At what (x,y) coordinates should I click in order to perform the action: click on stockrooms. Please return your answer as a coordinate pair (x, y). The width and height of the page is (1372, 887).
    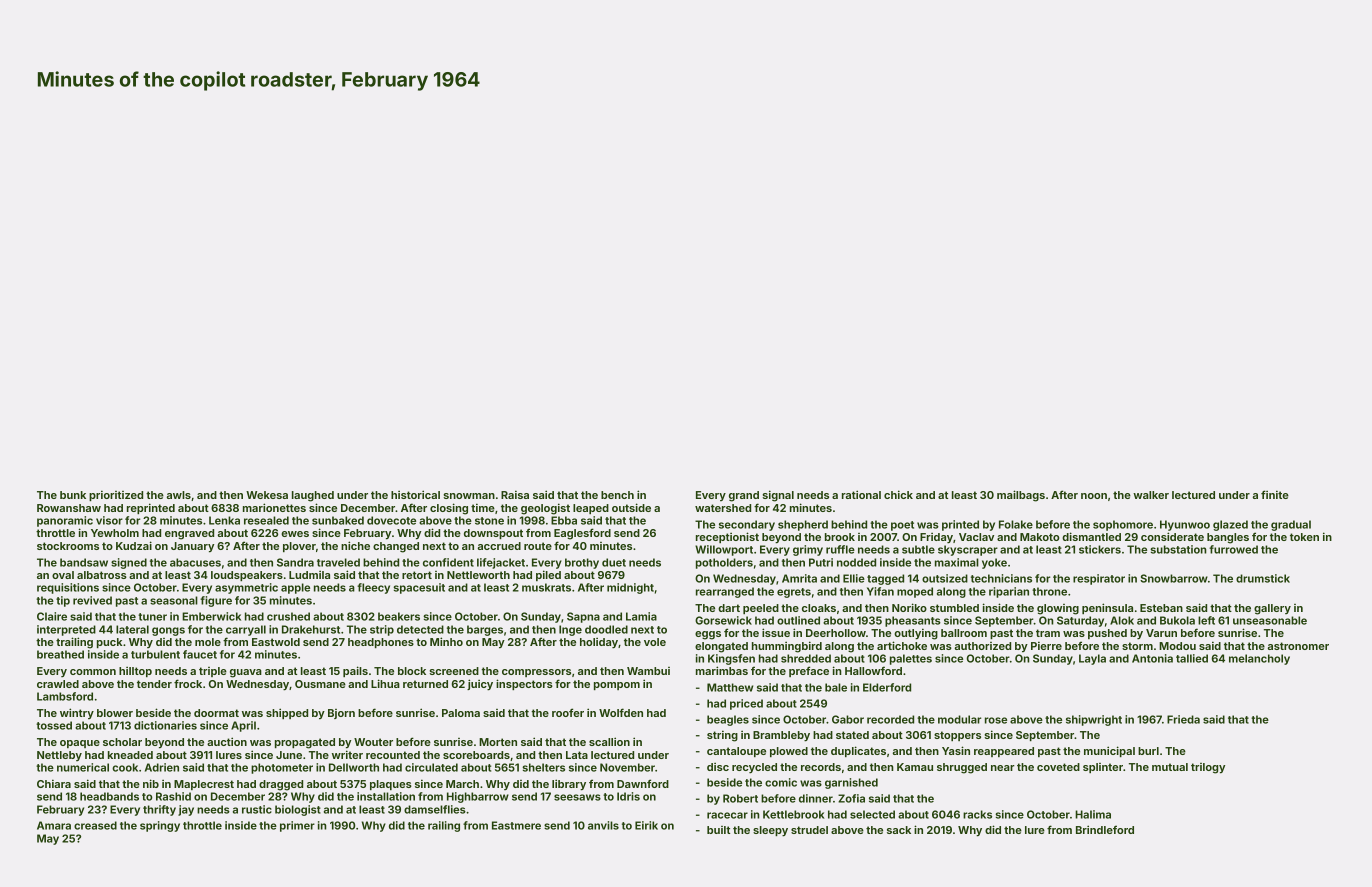
    Looking at the image, I should click on (68, 546).
